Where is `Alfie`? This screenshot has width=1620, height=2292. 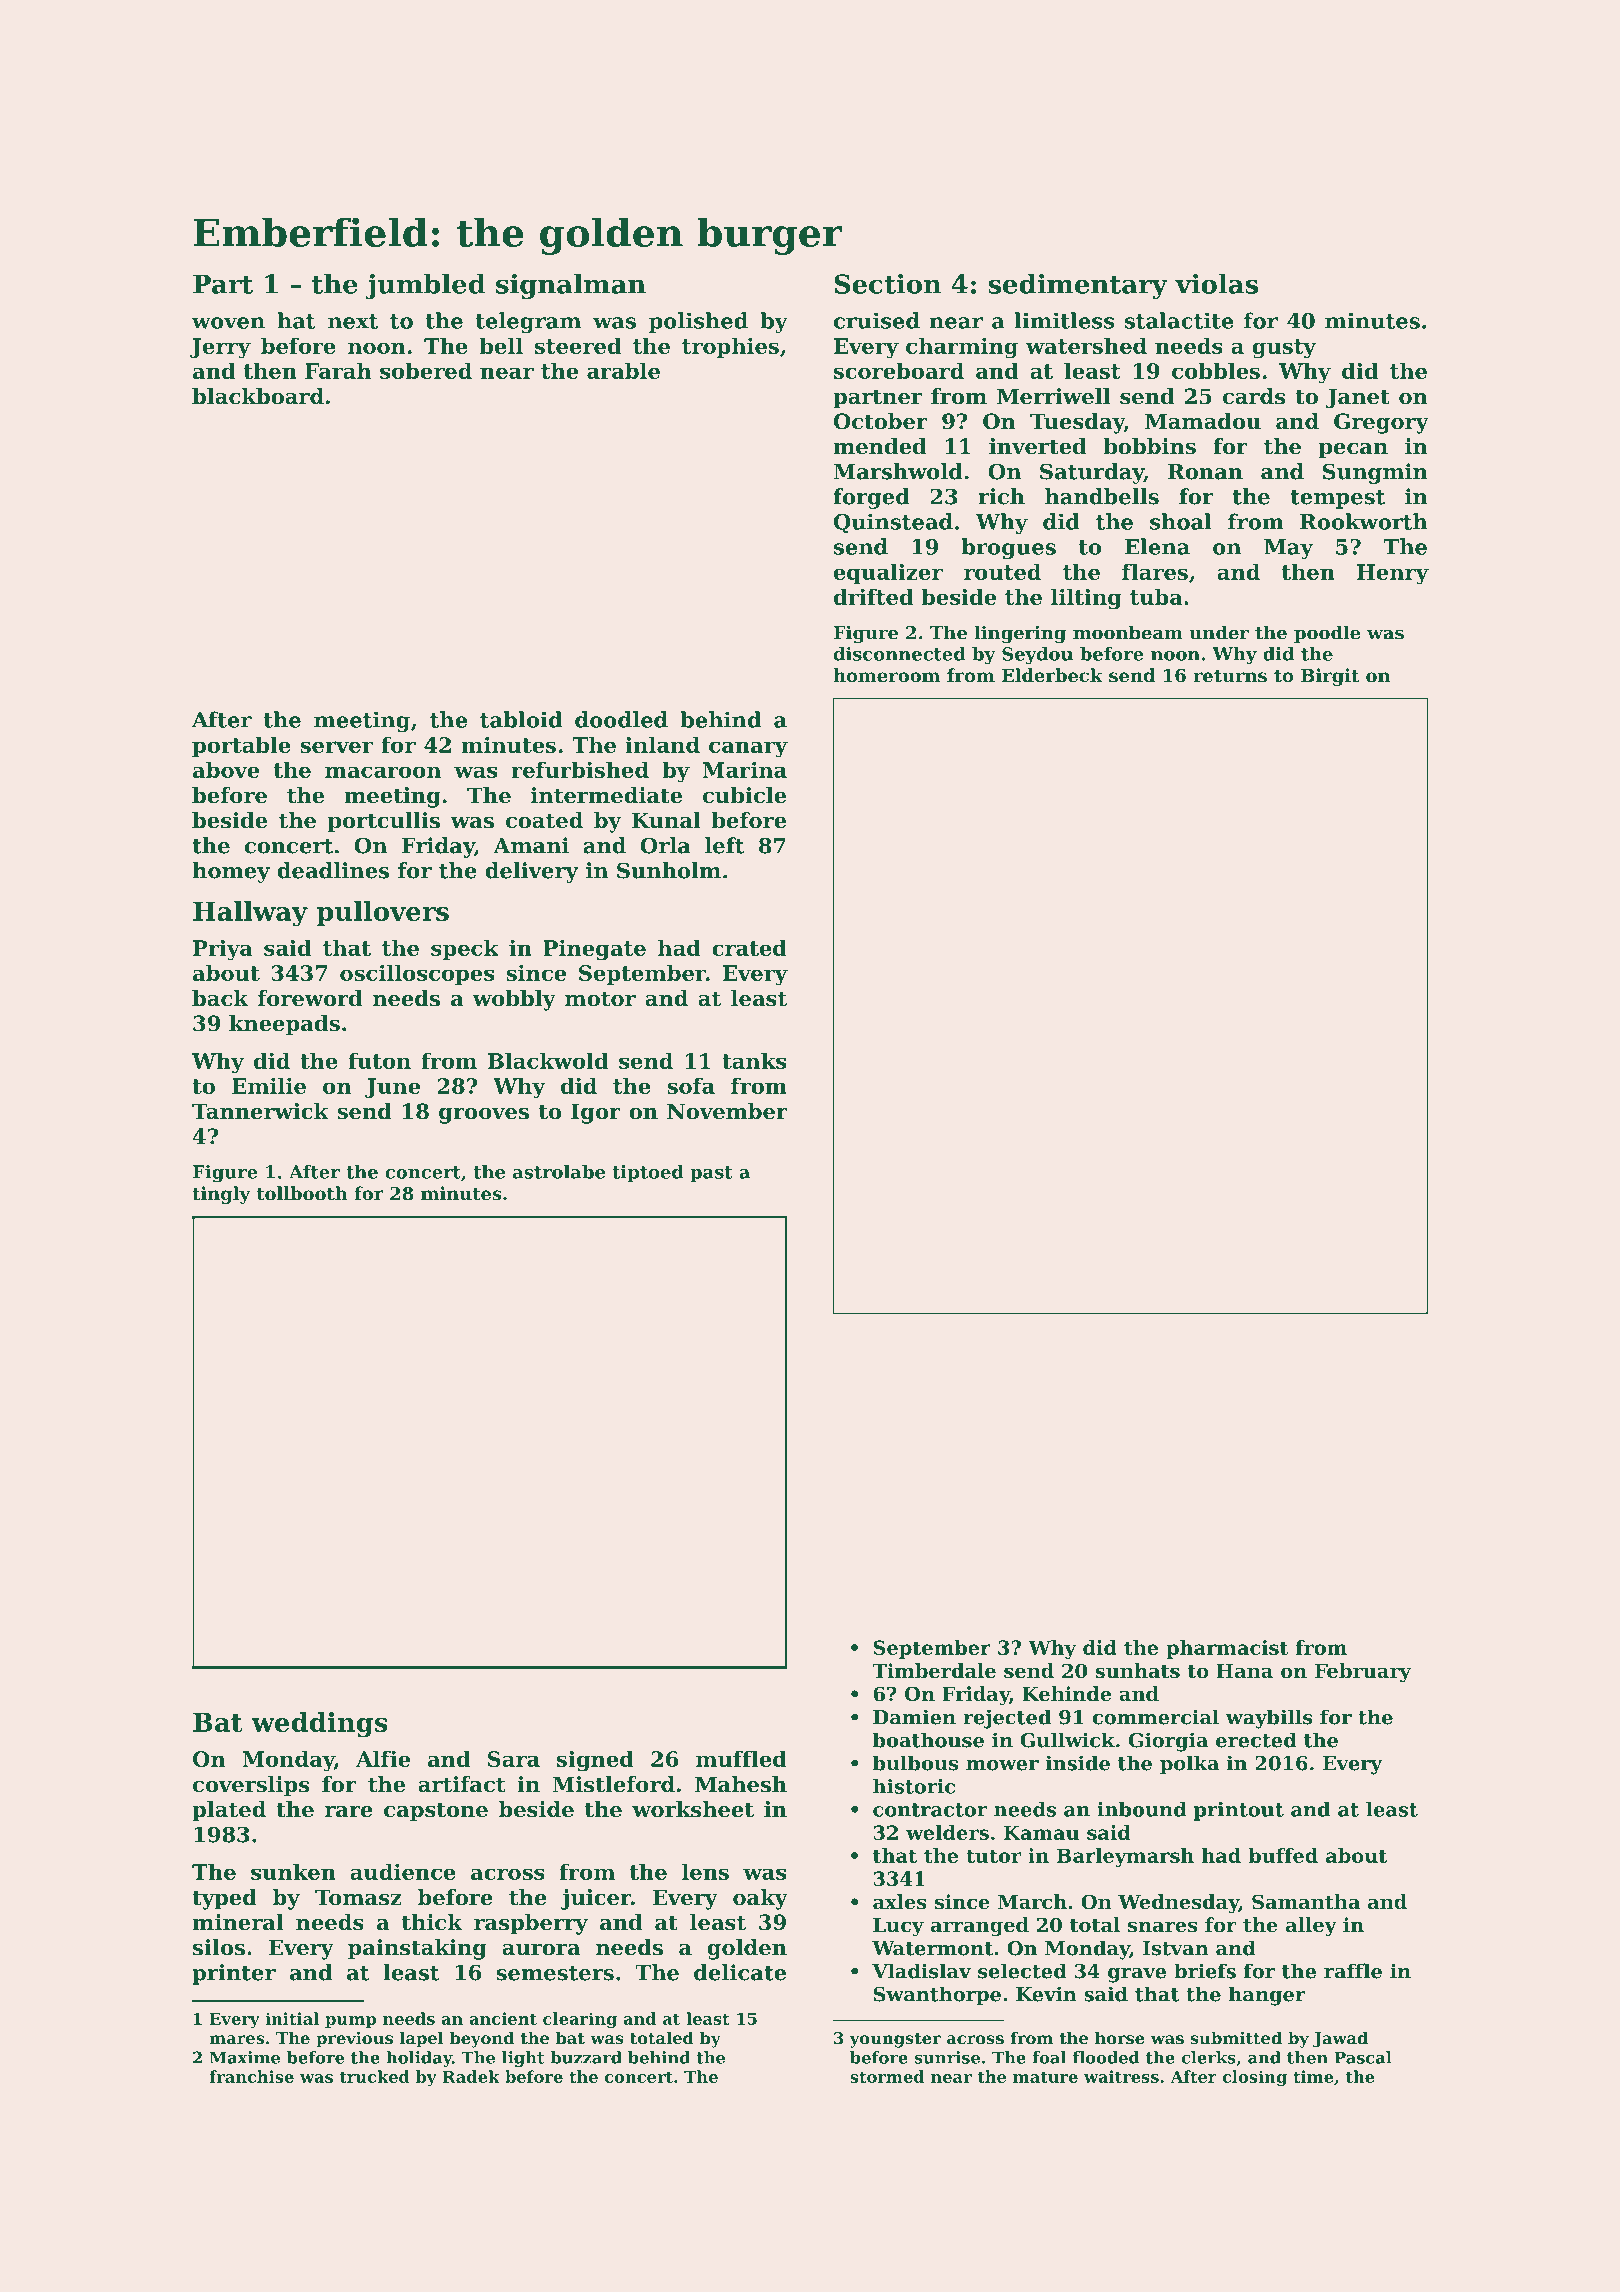
Alfie is located at coordinates (383, 1758).
